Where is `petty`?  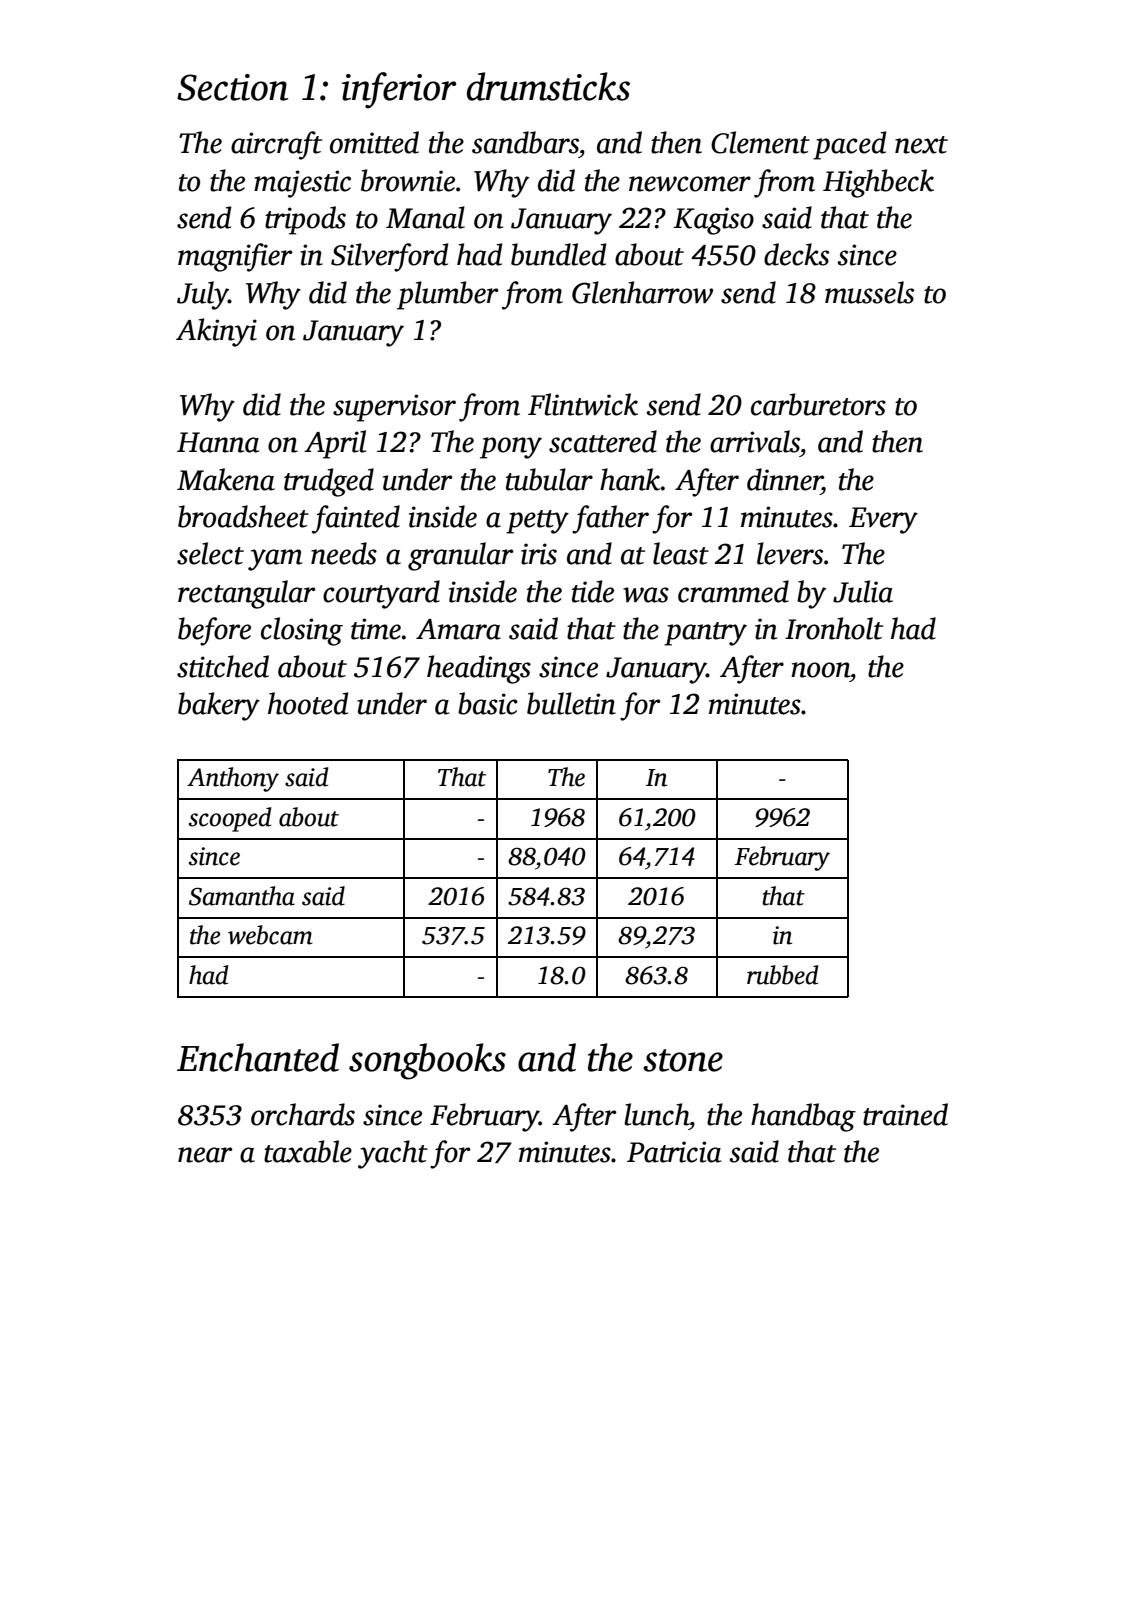
petty is located at coordinates (537, 522).
